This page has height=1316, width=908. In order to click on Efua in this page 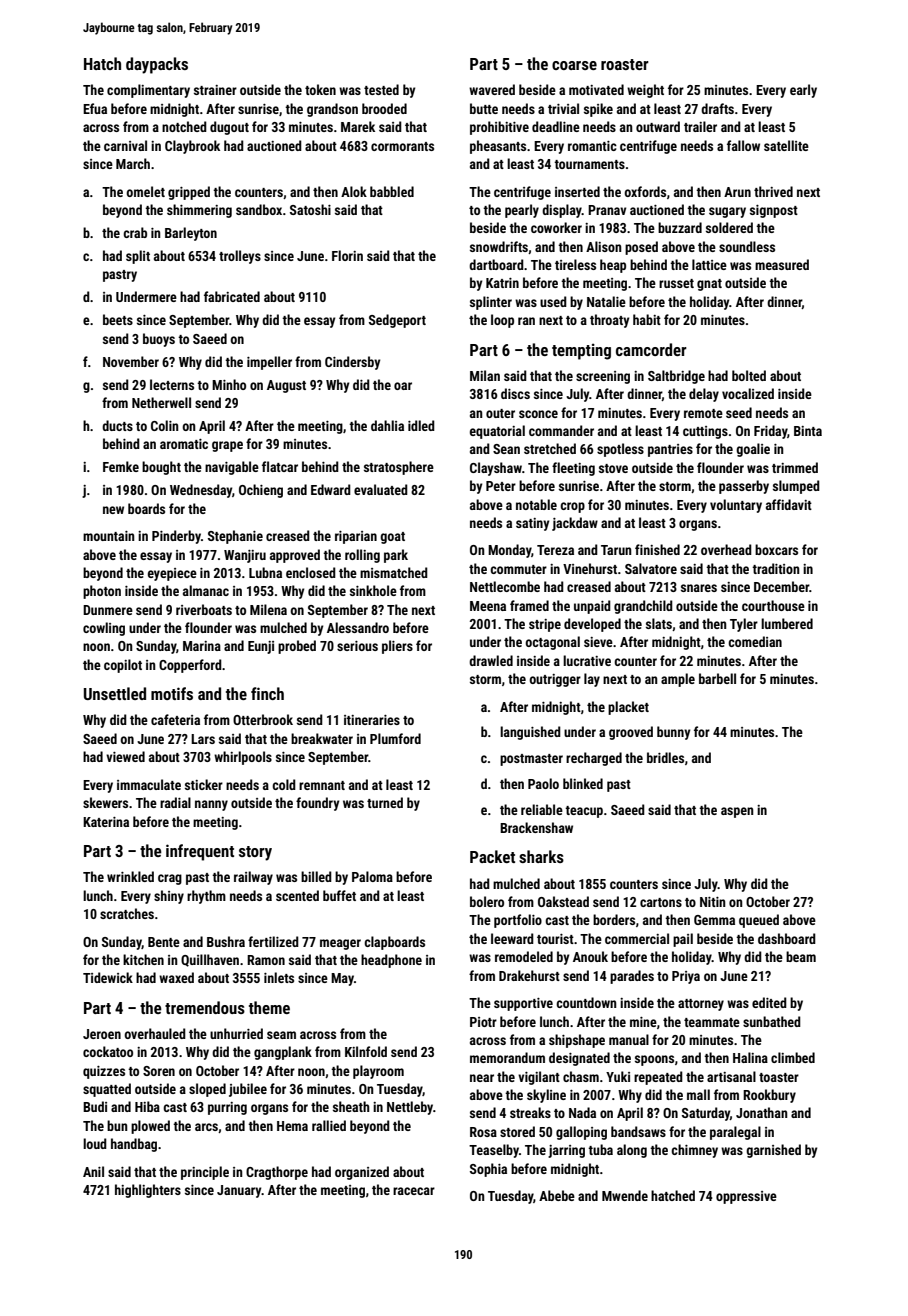, I will do `click(95, 108)`.
